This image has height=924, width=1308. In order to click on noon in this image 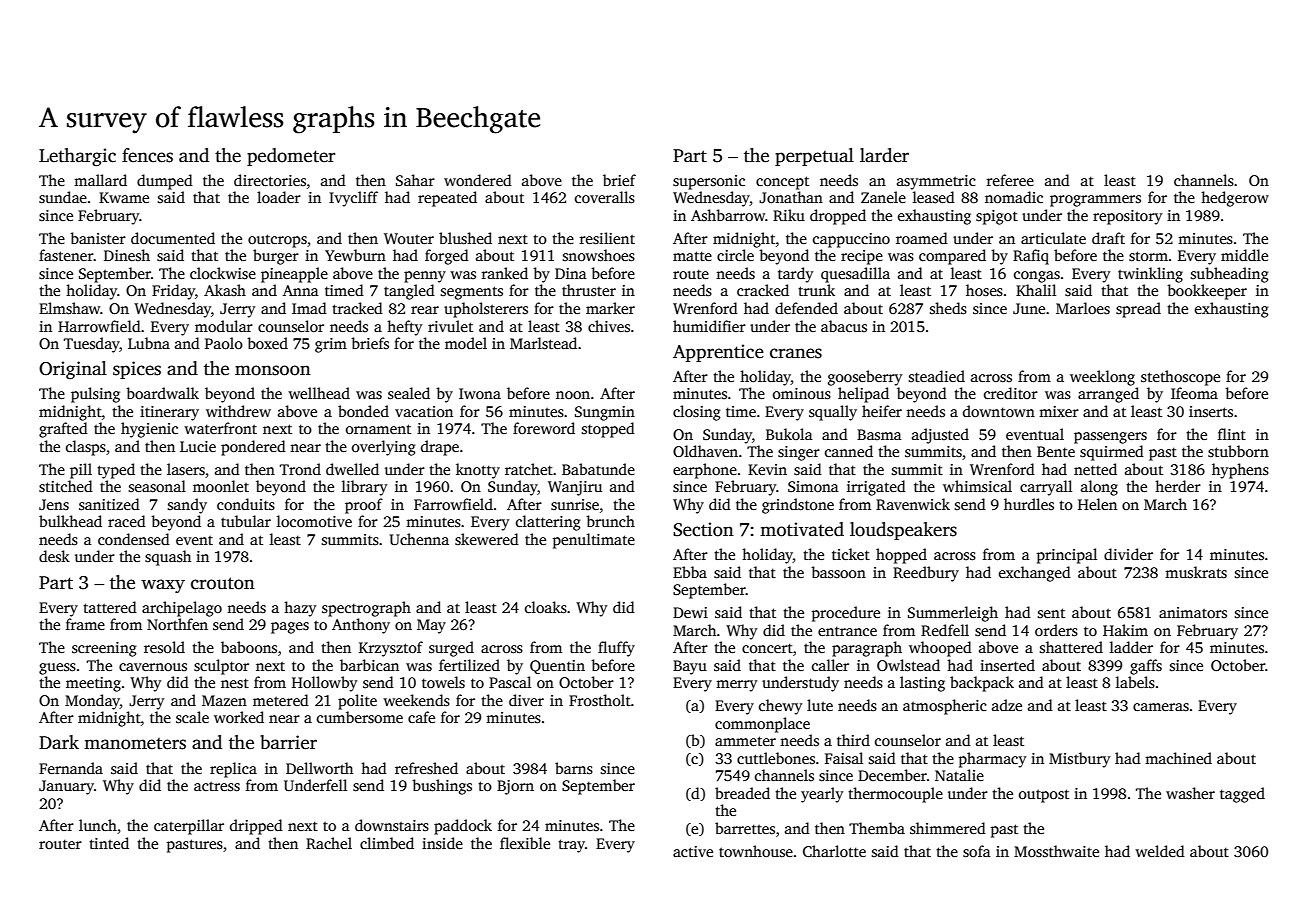, I will do `click(573, 395)`.
